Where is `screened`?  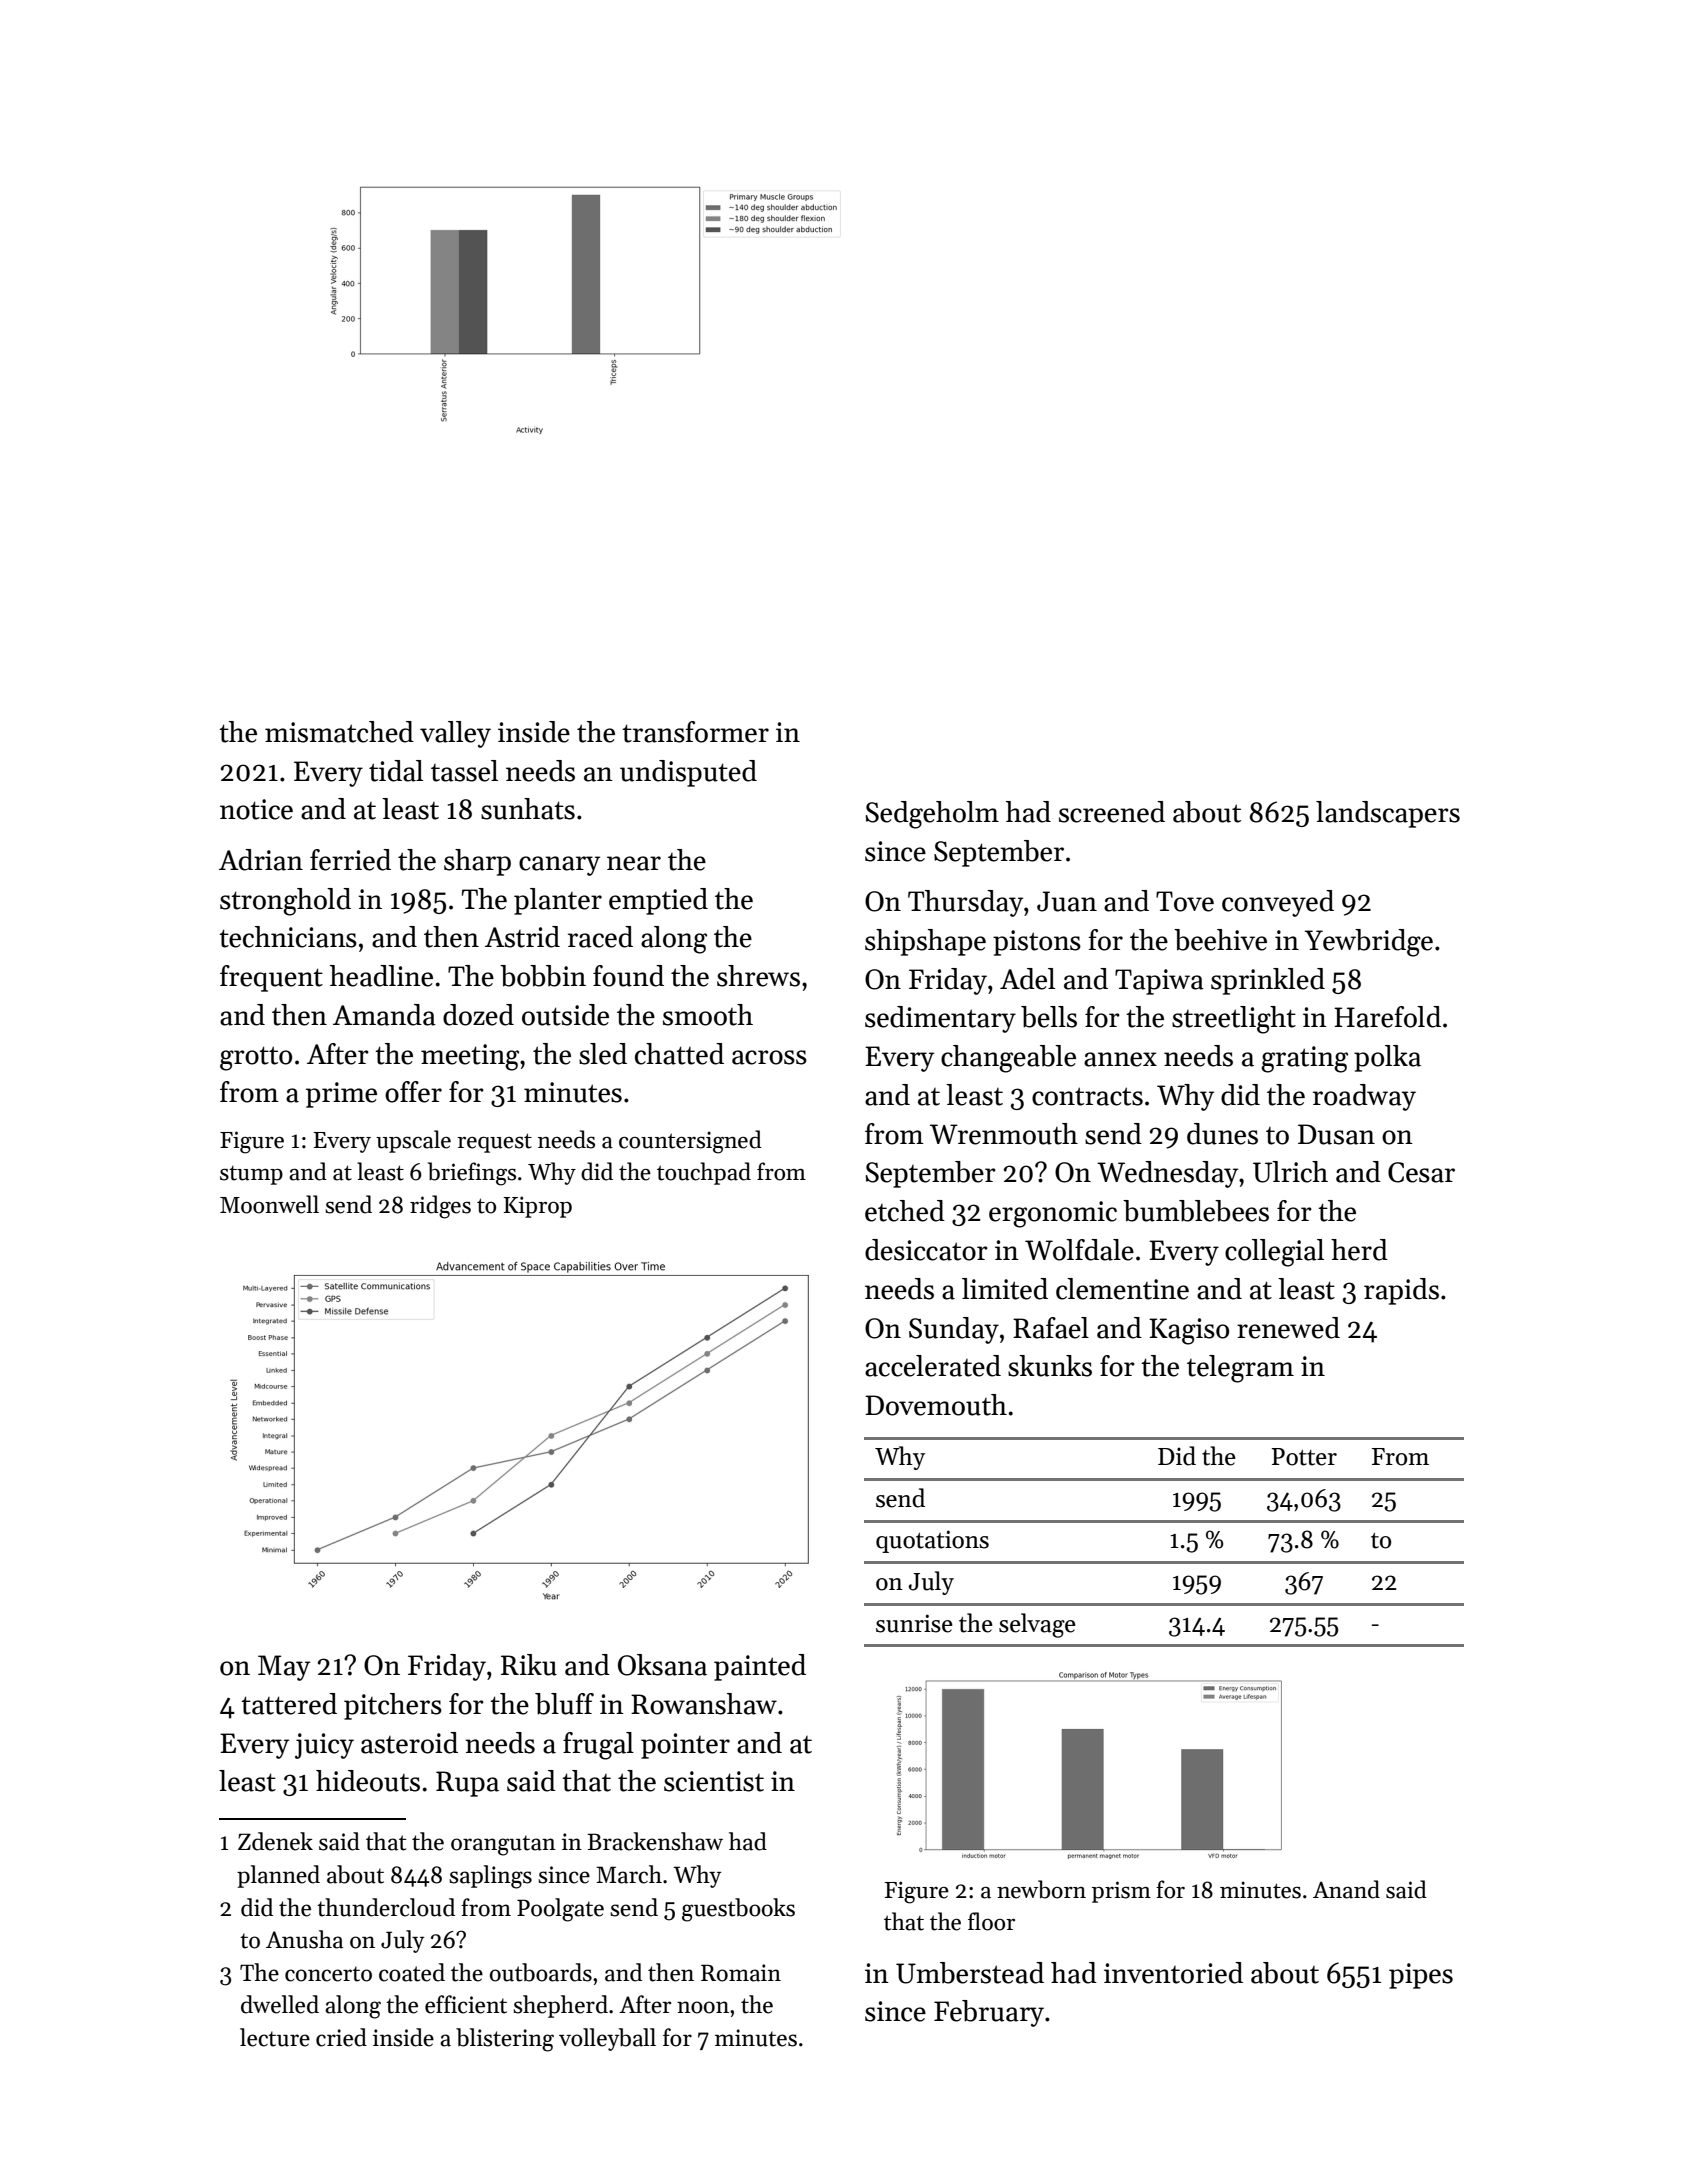 screened is located at coordinates (1112, 812).
